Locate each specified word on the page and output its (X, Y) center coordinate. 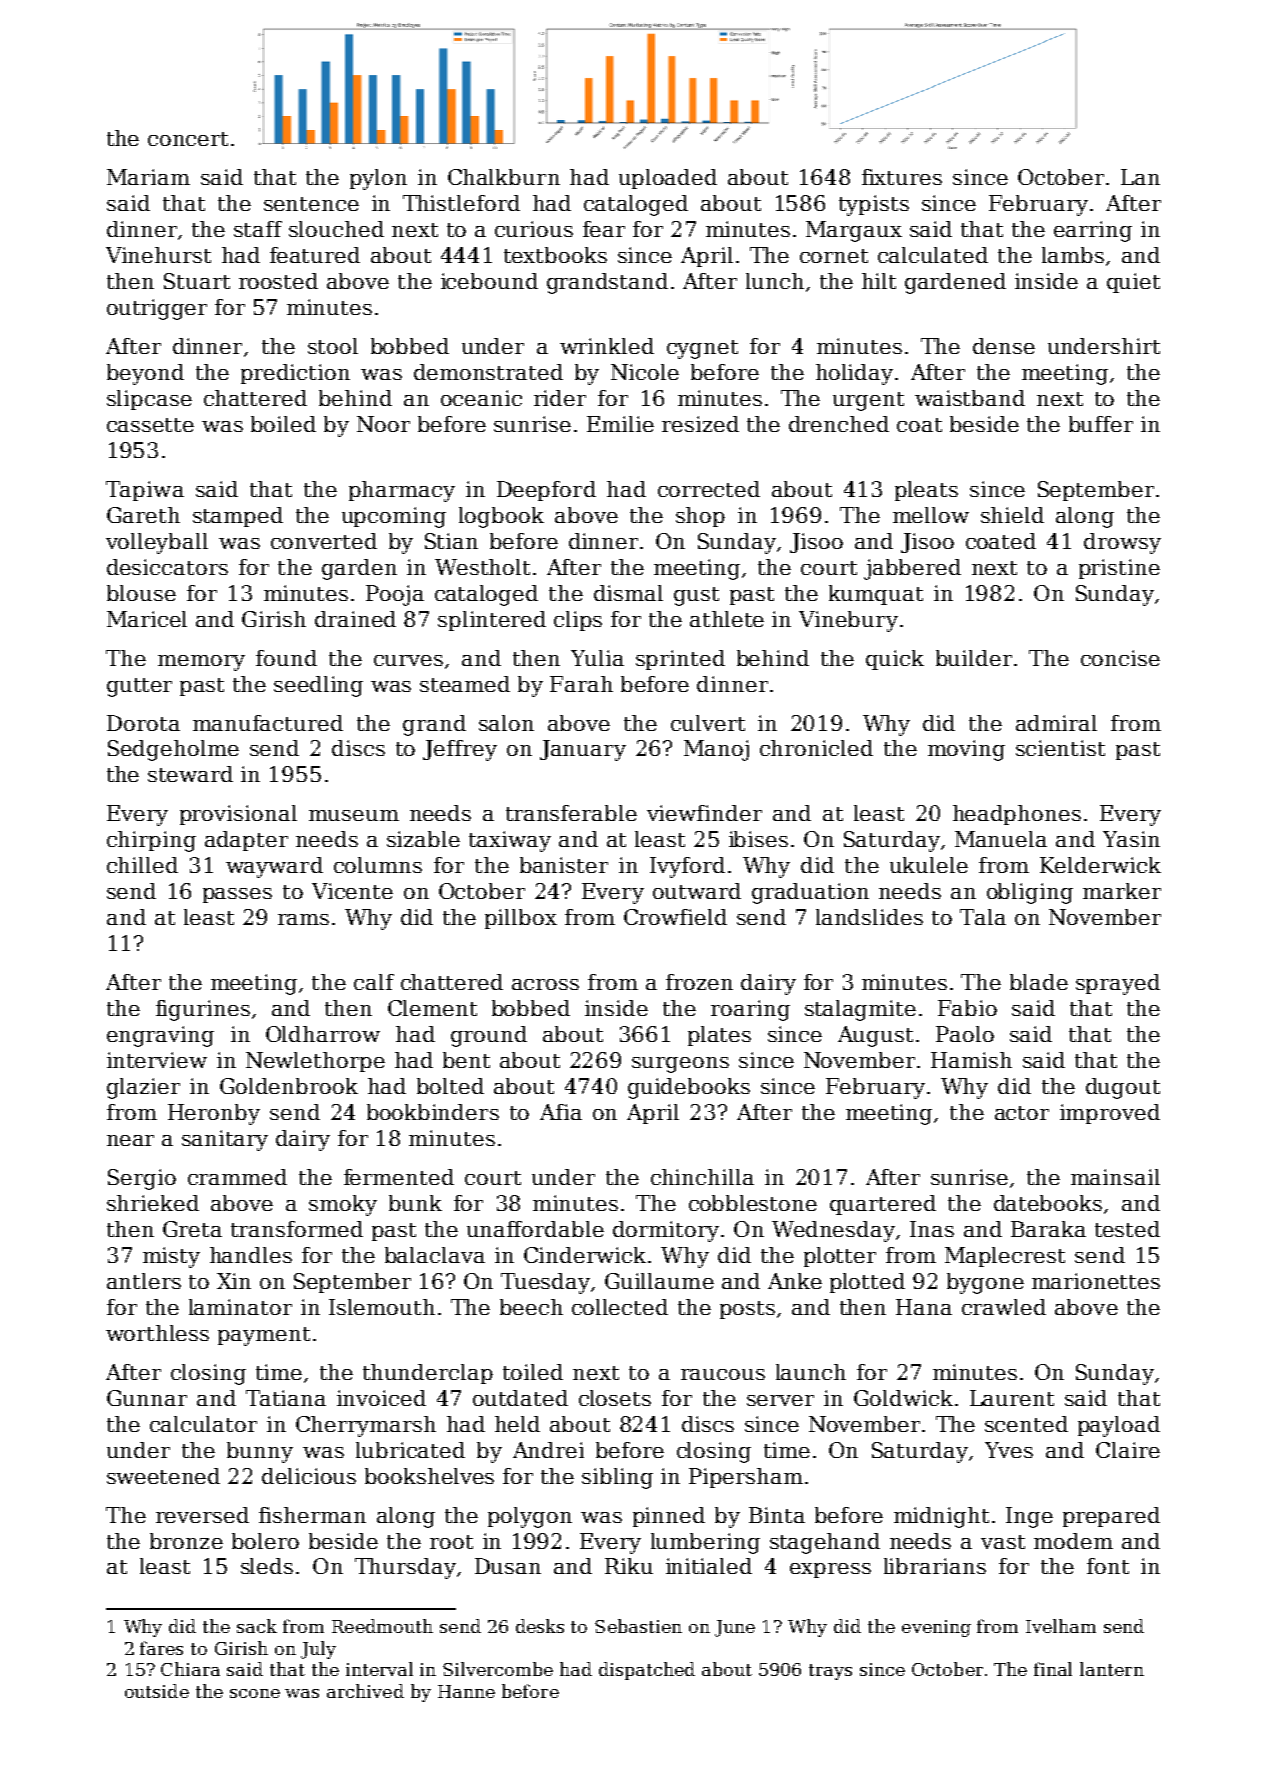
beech (531, 1307)
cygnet (702, 349)
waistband (970, 398)
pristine (1119, 569)
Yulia (597, 658)
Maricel (147, 619)
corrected (709, 489)
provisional (238, 815)
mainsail (1115, 1177)
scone (255, 1693)
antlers (144, 1281)
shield (1012, 515)
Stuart (197, 281)
